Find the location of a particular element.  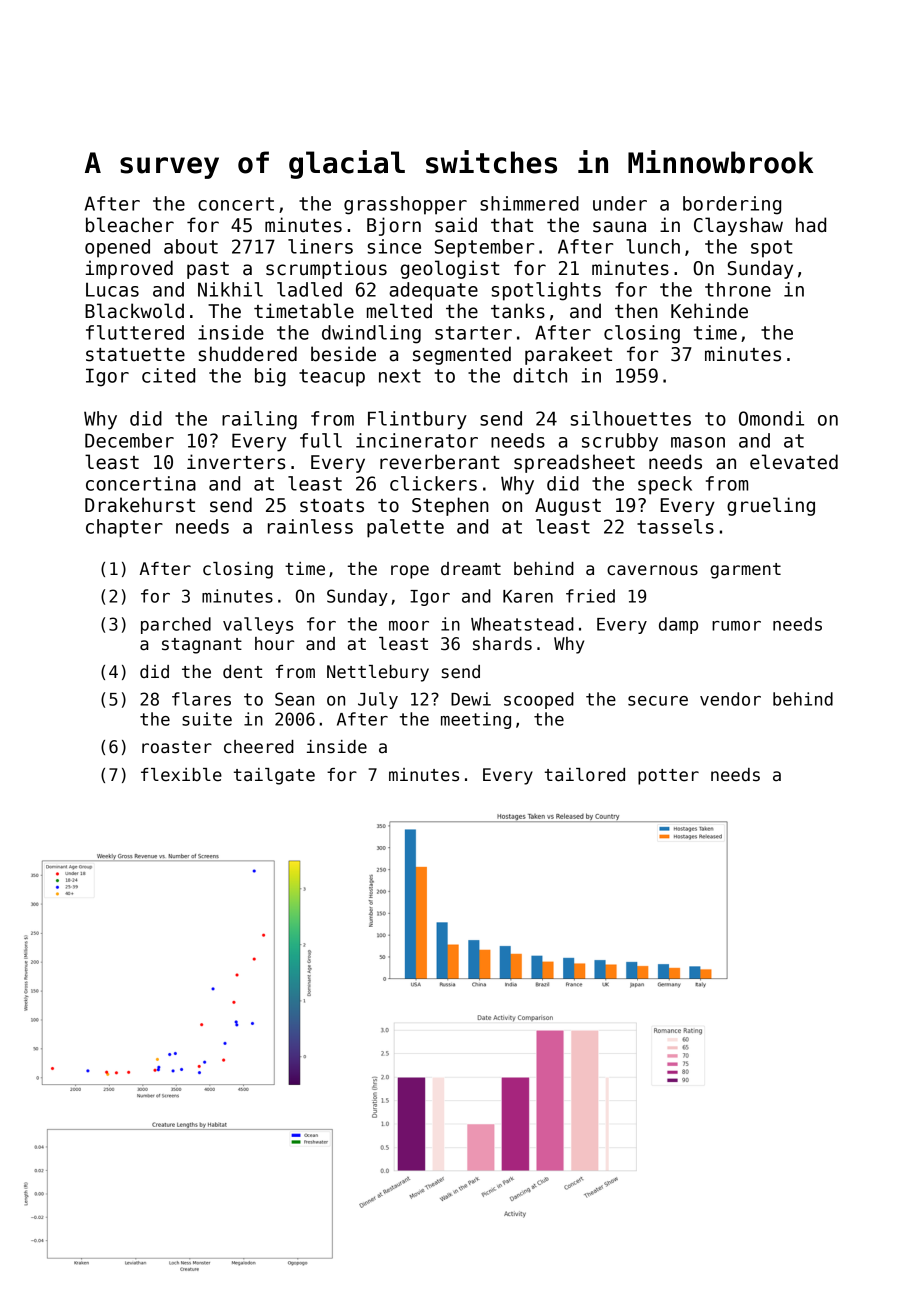

potter is located at coordinates (668, 777).
